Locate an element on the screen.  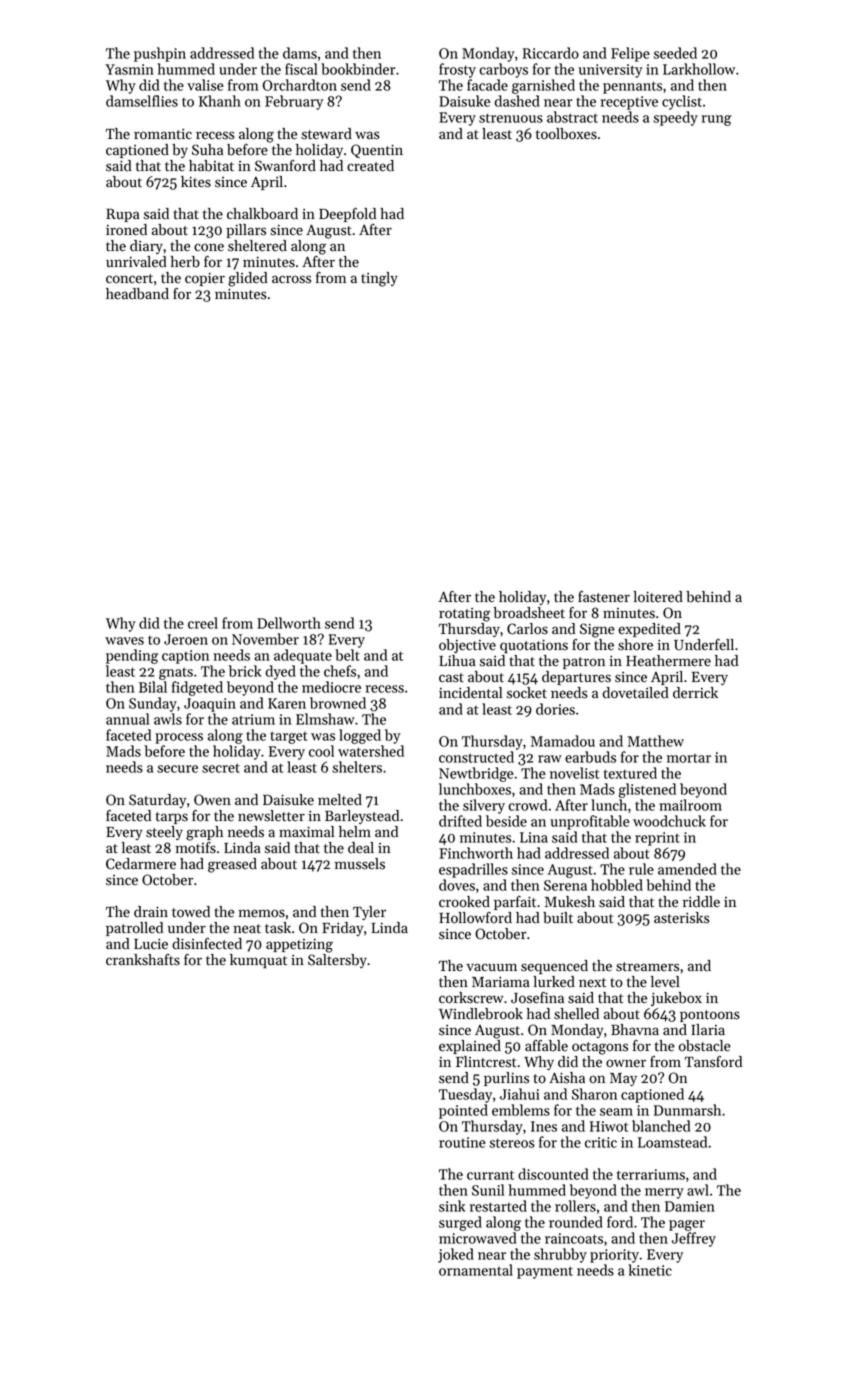
rotating is located at coordinates (464, 615).
